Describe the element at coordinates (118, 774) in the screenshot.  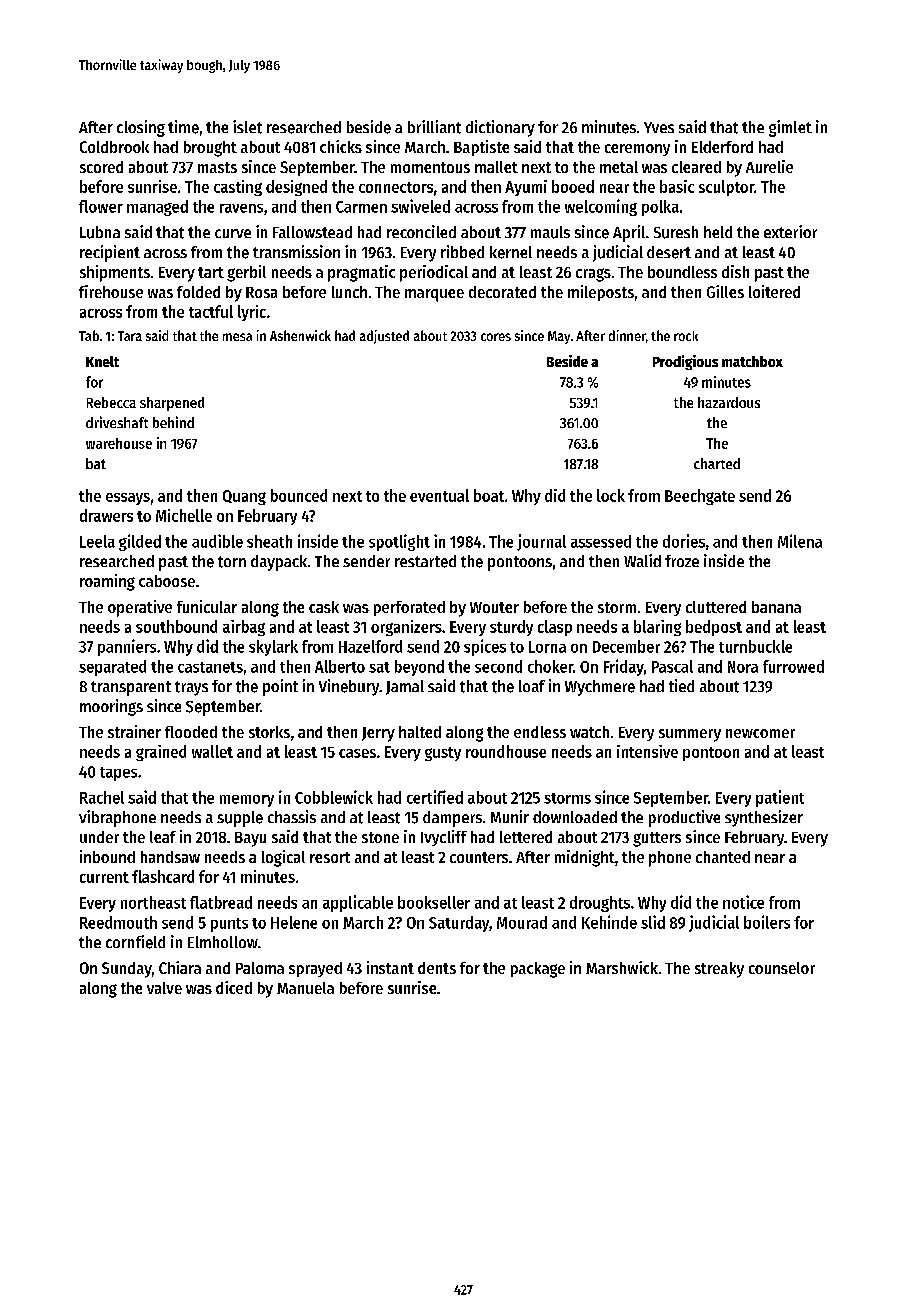
I see `tapes` at that location.
